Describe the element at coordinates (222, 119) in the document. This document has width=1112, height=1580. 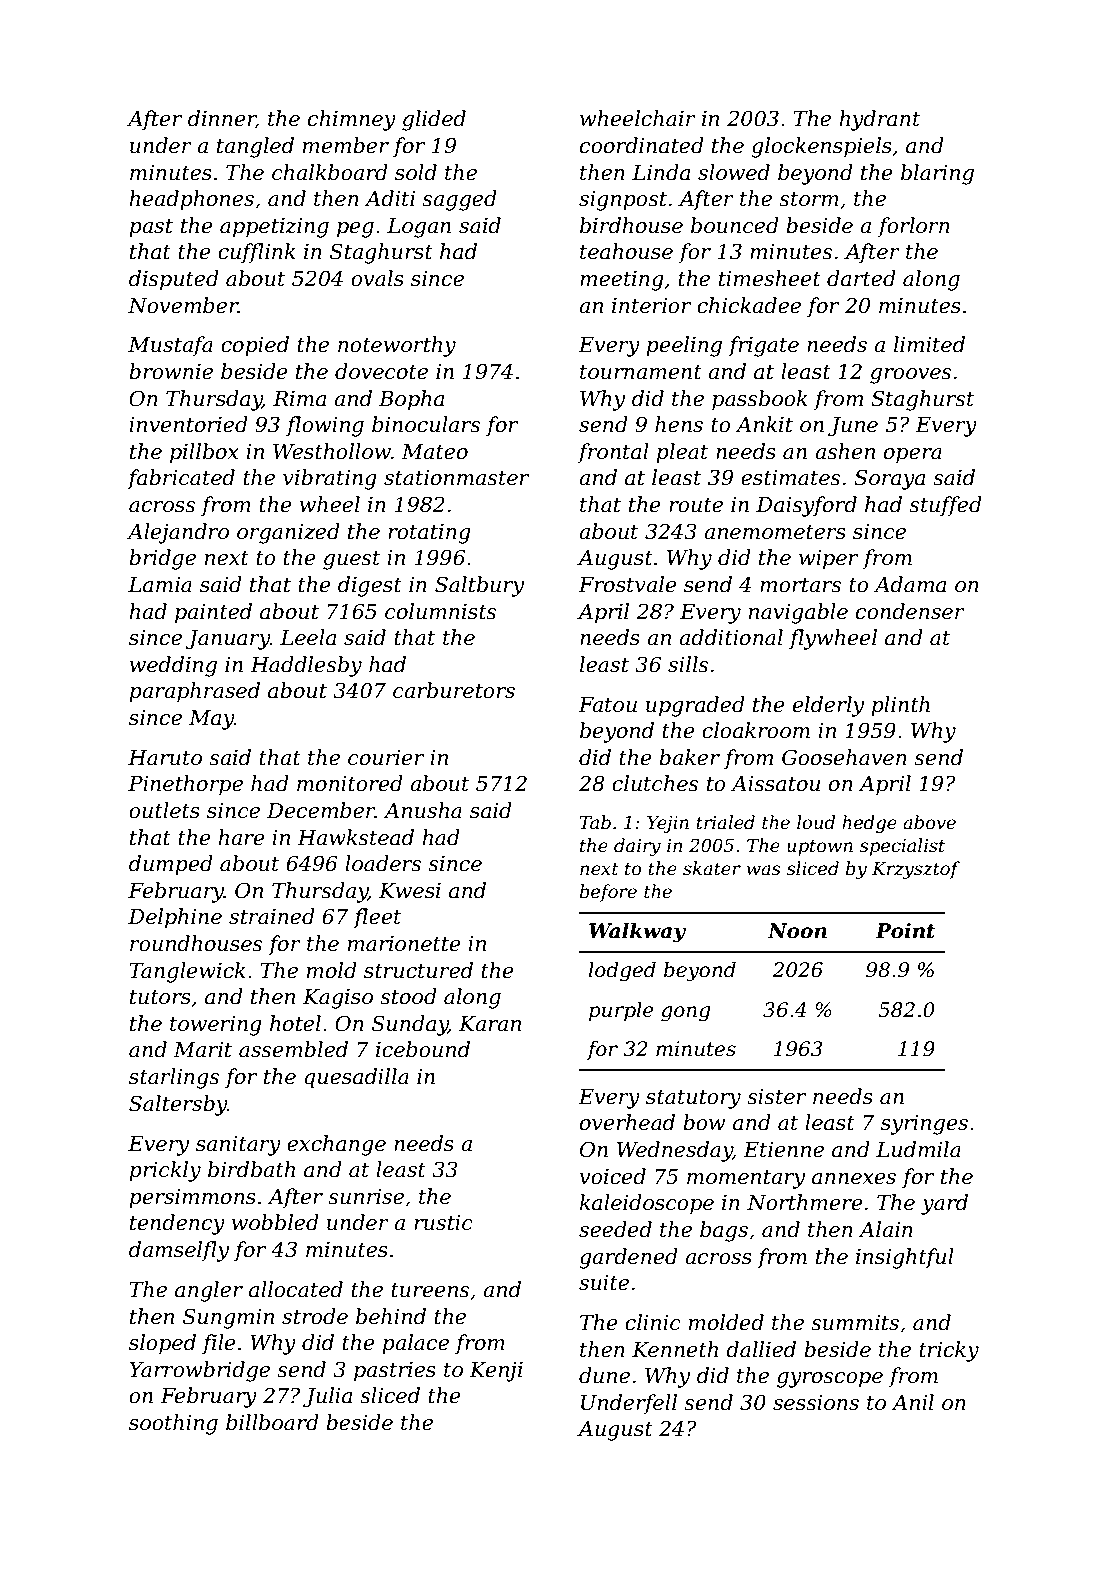
I see `dinner` at that location.
